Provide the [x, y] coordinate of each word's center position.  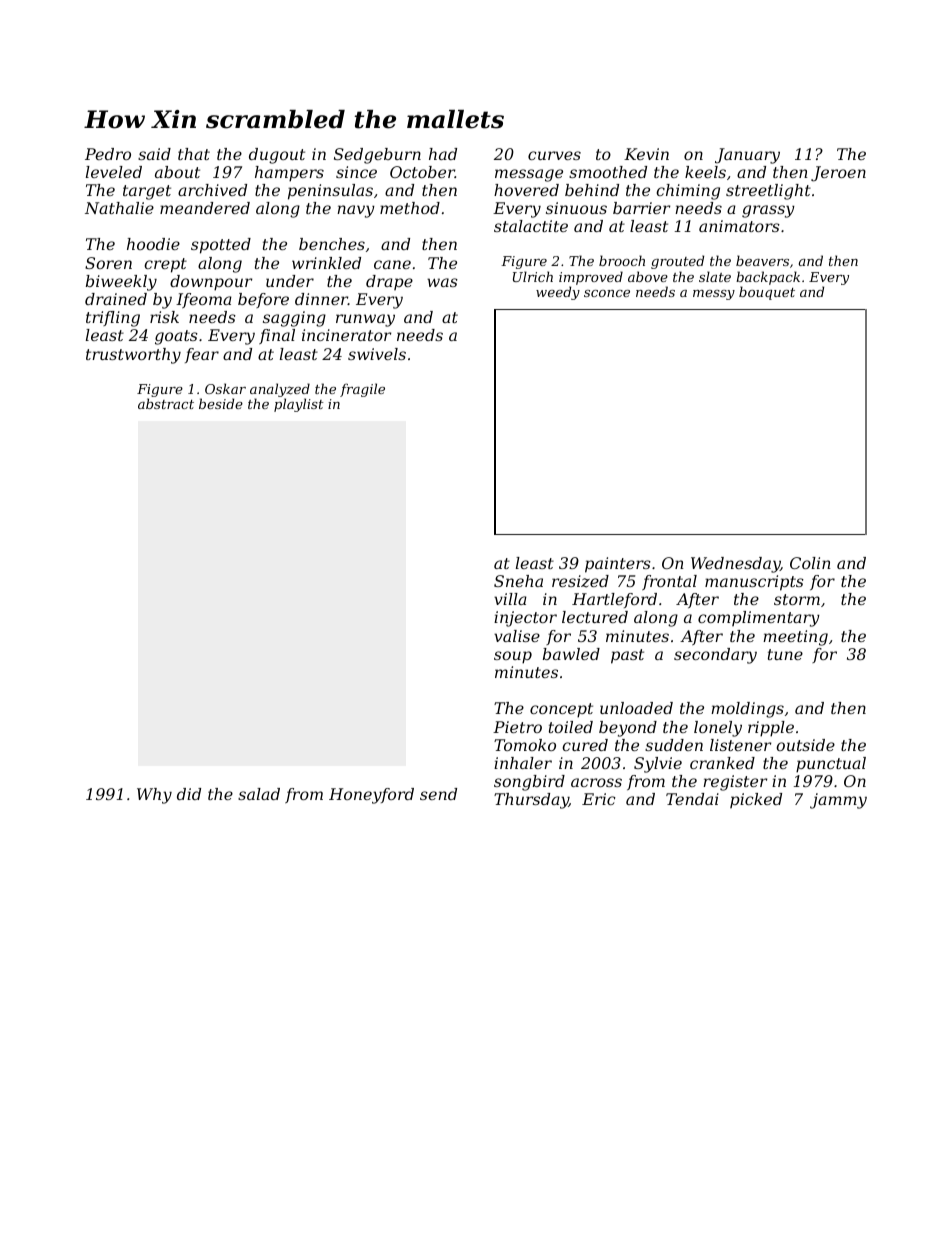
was [442, 282]
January [747, 156]
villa [510, 599]
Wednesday [735, 565]
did [189, 794]
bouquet [767, 293]
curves [554, 155]
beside [221, 403]
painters [618, 565]
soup [513, 657]
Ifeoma [204, 300]
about [177, 172]
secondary [715, 656]
